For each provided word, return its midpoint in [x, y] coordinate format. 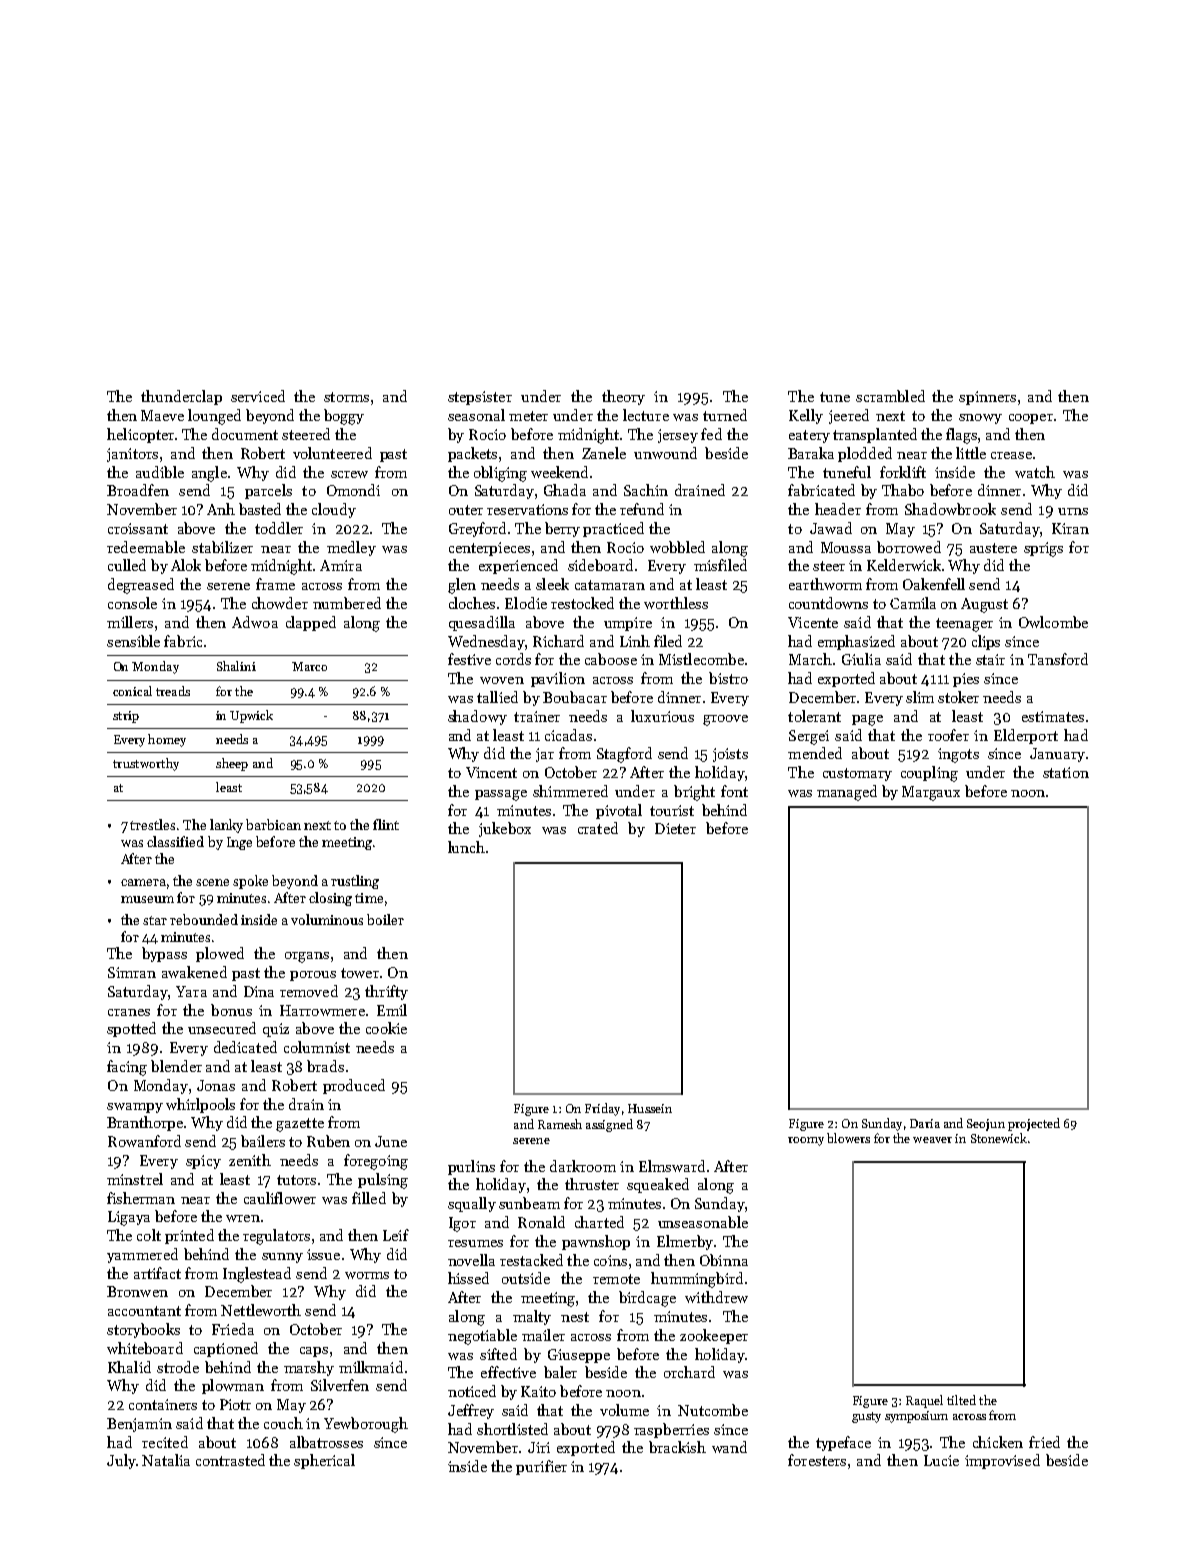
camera [143, 882]
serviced [258, 396]
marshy [309, 1368]
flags [961, 436]
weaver [932, 1140]
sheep [232, 764]
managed [847, 793]
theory [623, 397]
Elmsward [672, 1166]
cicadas [568, 735]
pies [966, 680]
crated [598, 828]
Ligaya [129, 1218]
